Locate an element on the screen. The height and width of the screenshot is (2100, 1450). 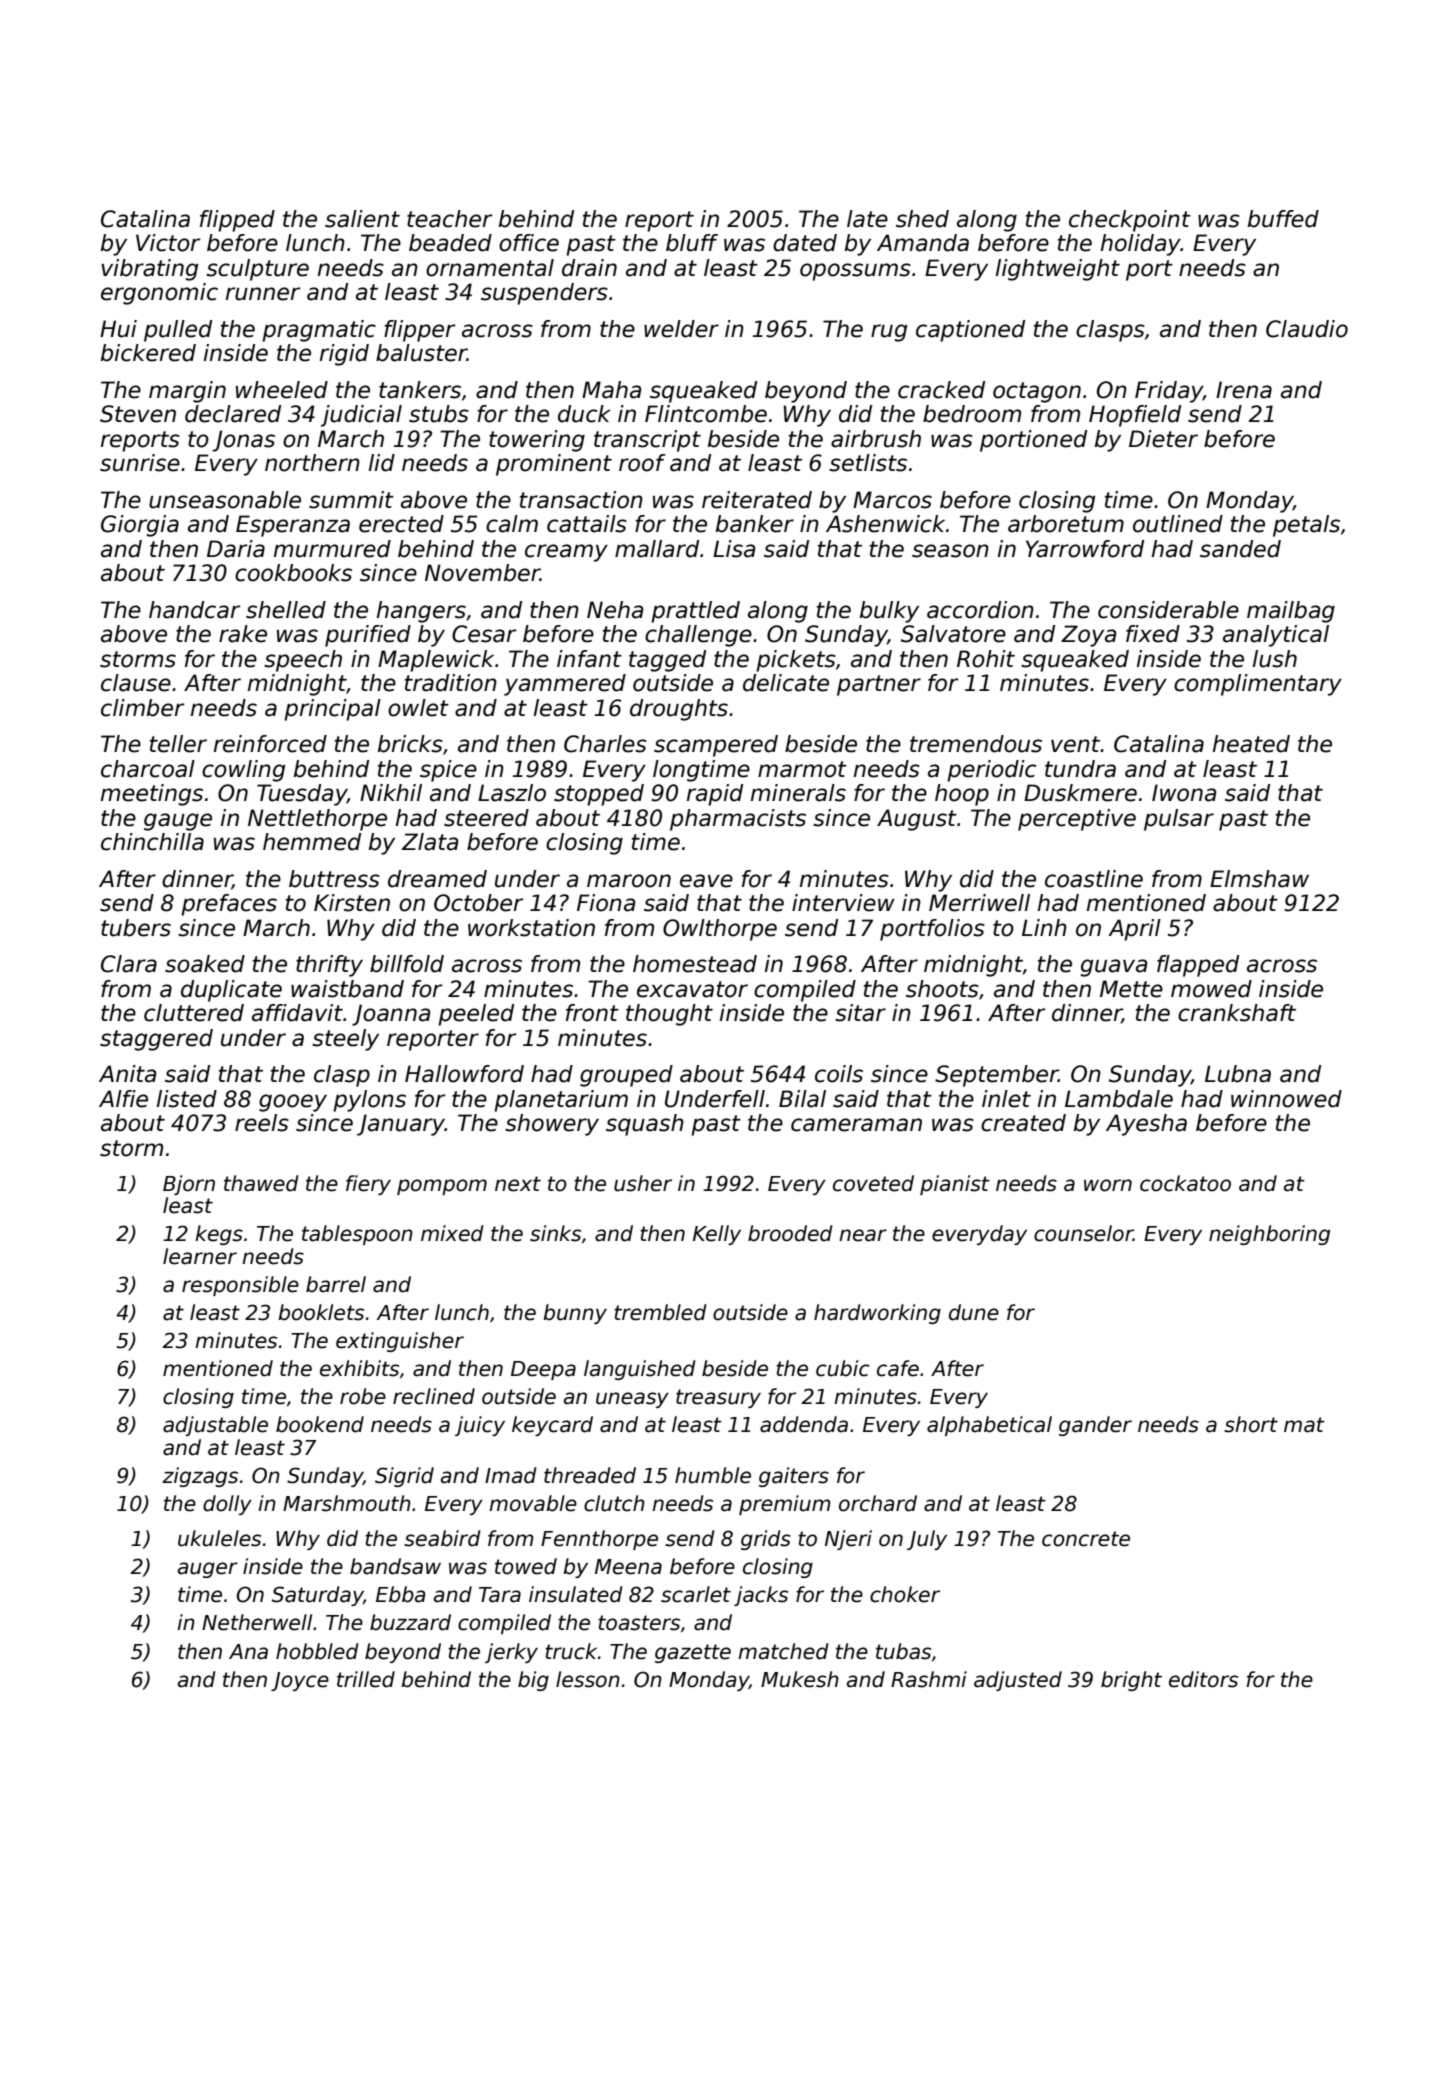
mailbag is located at coordinates (1291, 612).
